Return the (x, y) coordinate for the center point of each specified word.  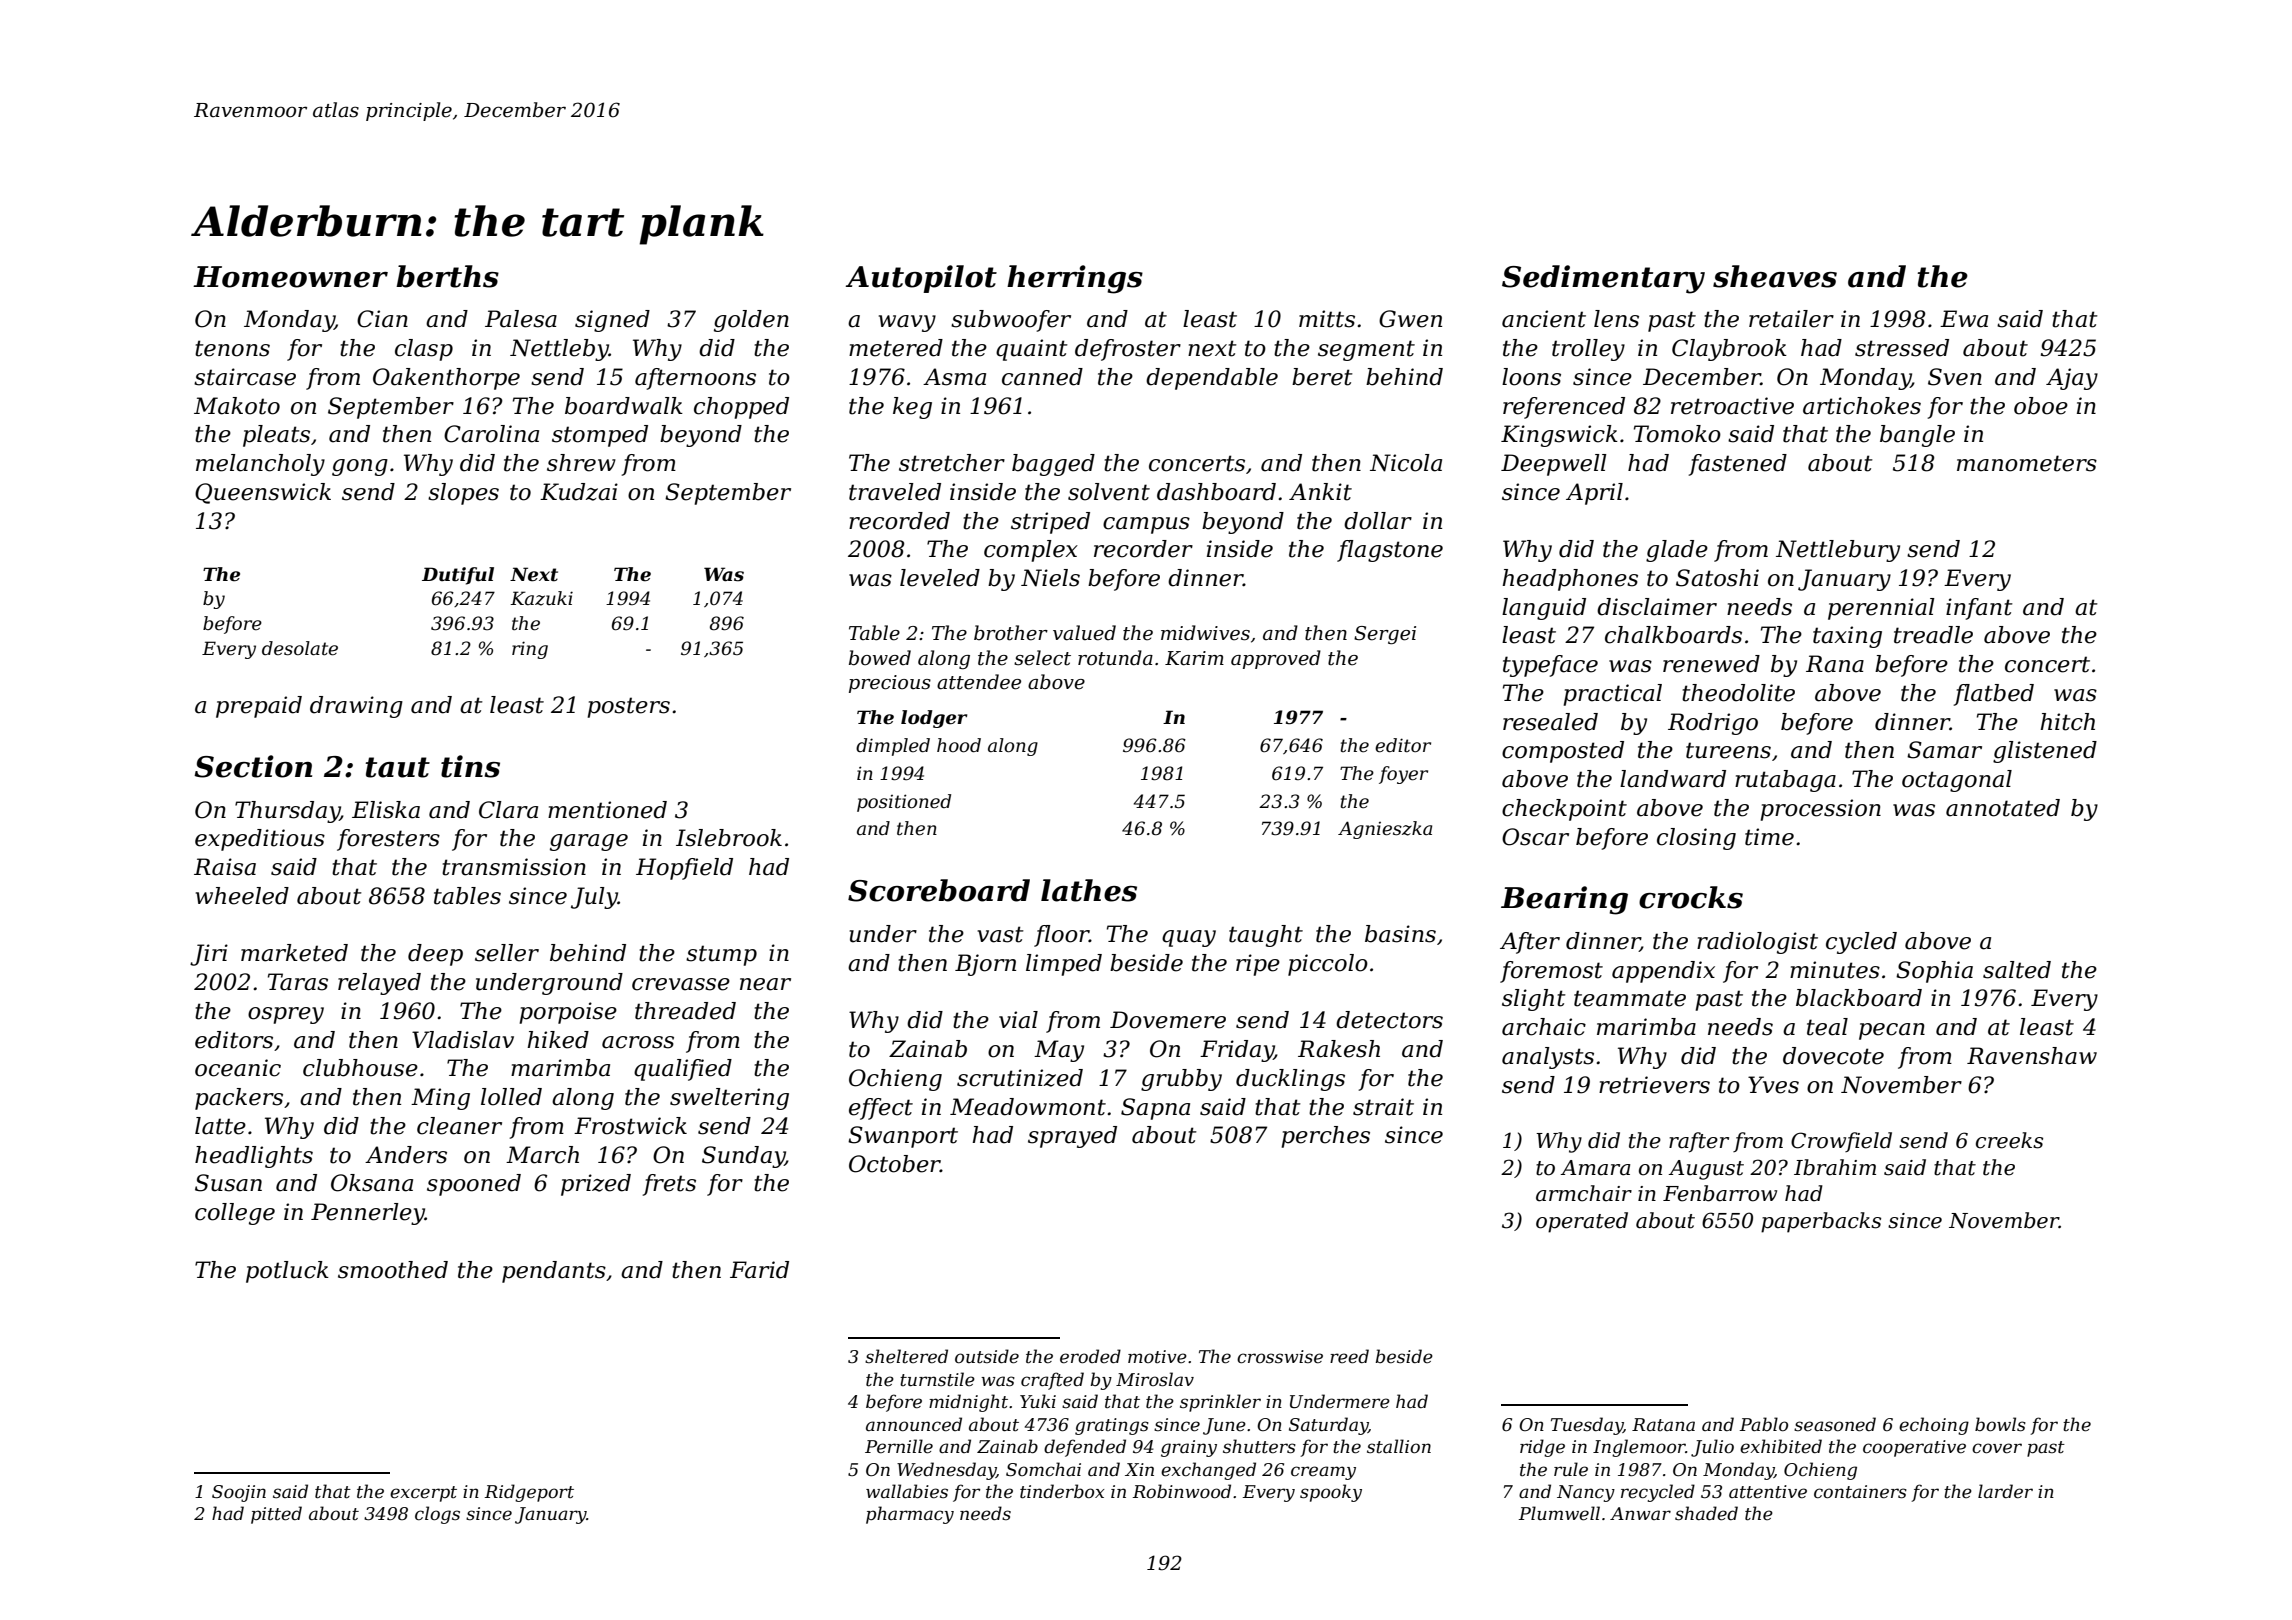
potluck (287, 1272)
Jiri (209, 955)
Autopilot (921, 279)
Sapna (1155, 1109)
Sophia (1934, 972)
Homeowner (290, 277)
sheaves (1775, 276)
